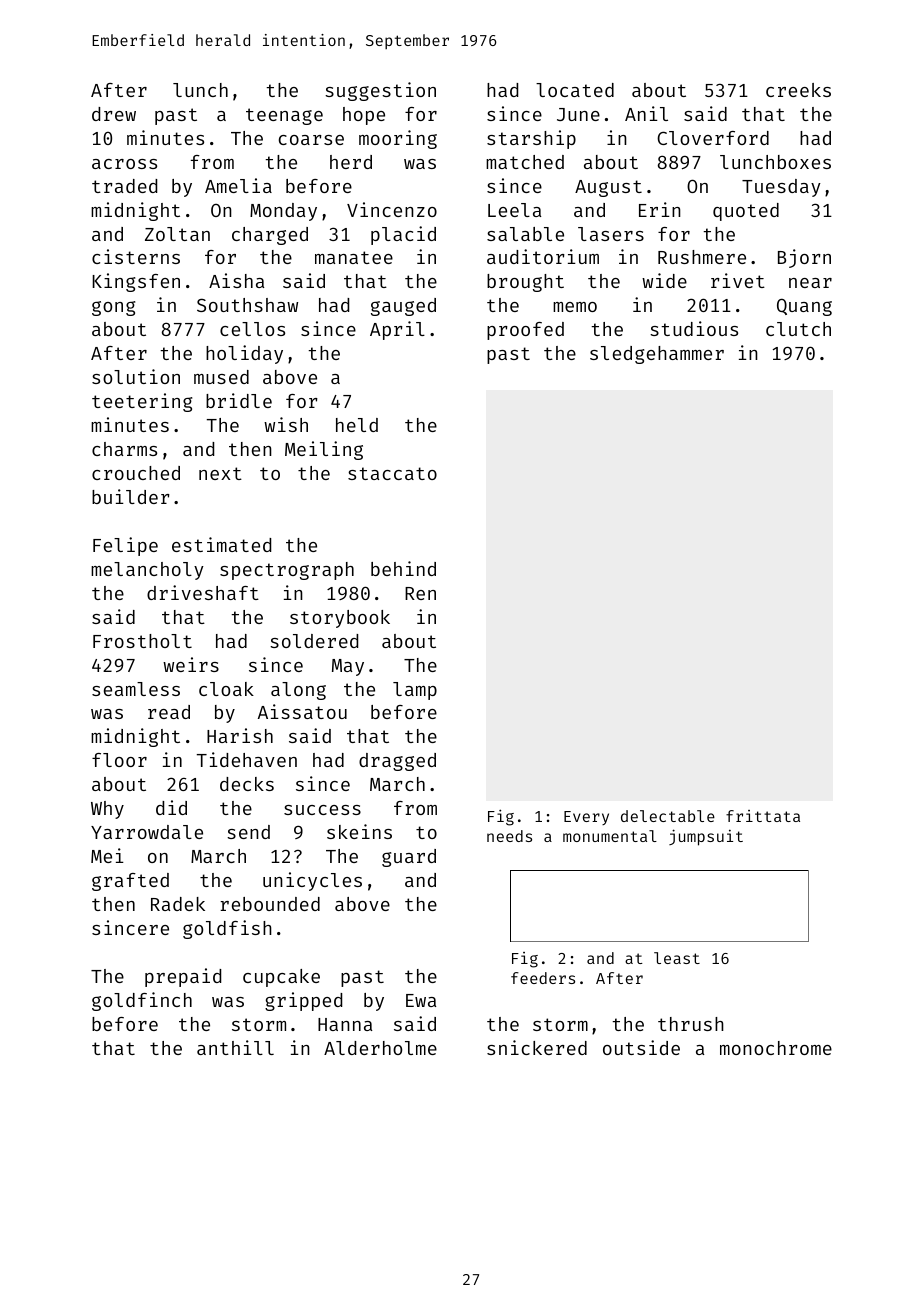 The width and height of the screenshot is (924, 1314). What do you see at coordinates (247, 784) in the screenshot?
I see `decks` at bounding box center [247, 784].
